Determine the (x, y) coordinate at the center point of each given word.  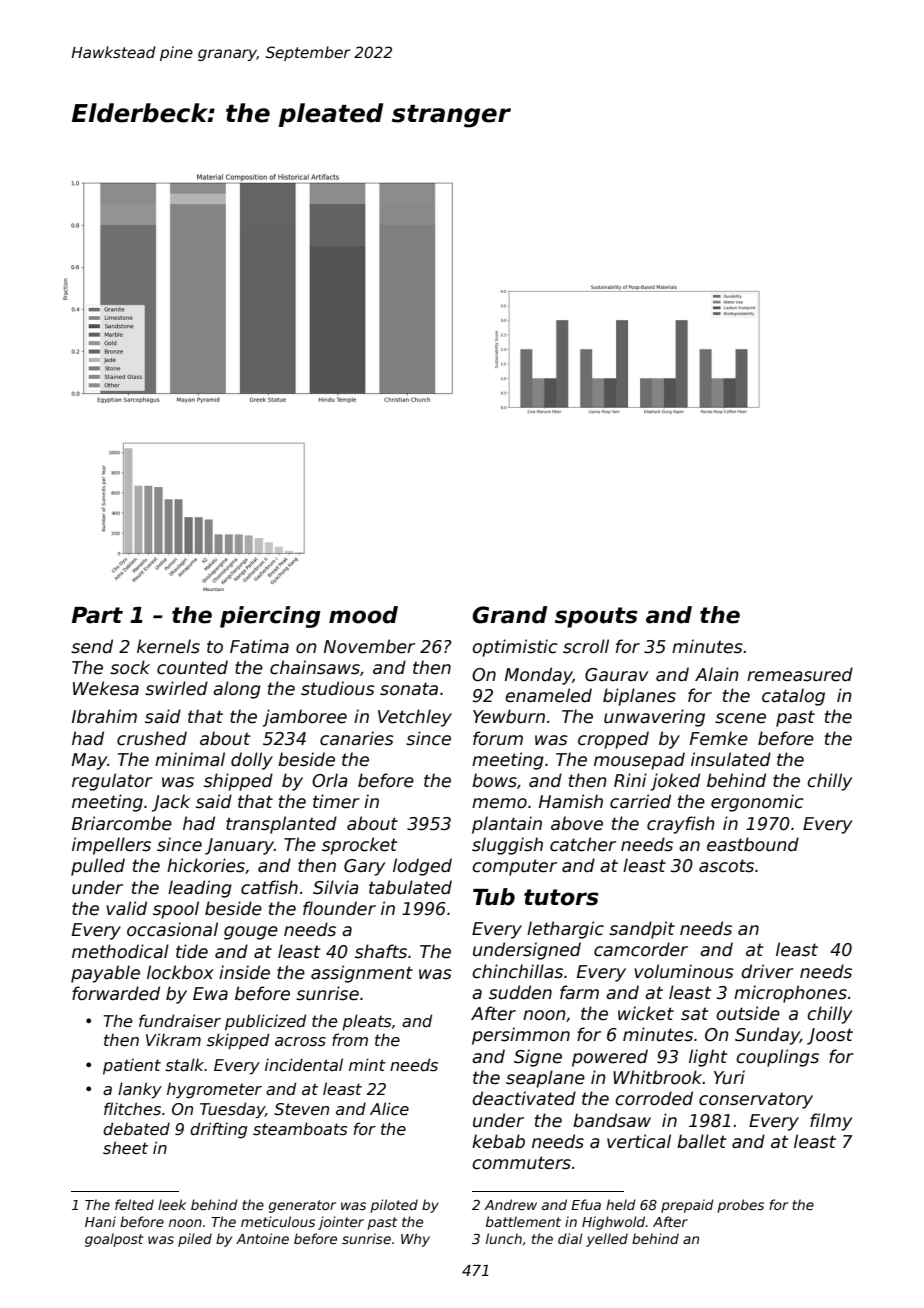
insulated (731, 759)
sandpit (642, 930)
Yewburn (509, 716)
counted (192, 667)
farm (579, 992)
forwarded (116, 993)
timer (336, 801)
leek (172, 1204)
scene (740, 718)
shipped (238, 782)
